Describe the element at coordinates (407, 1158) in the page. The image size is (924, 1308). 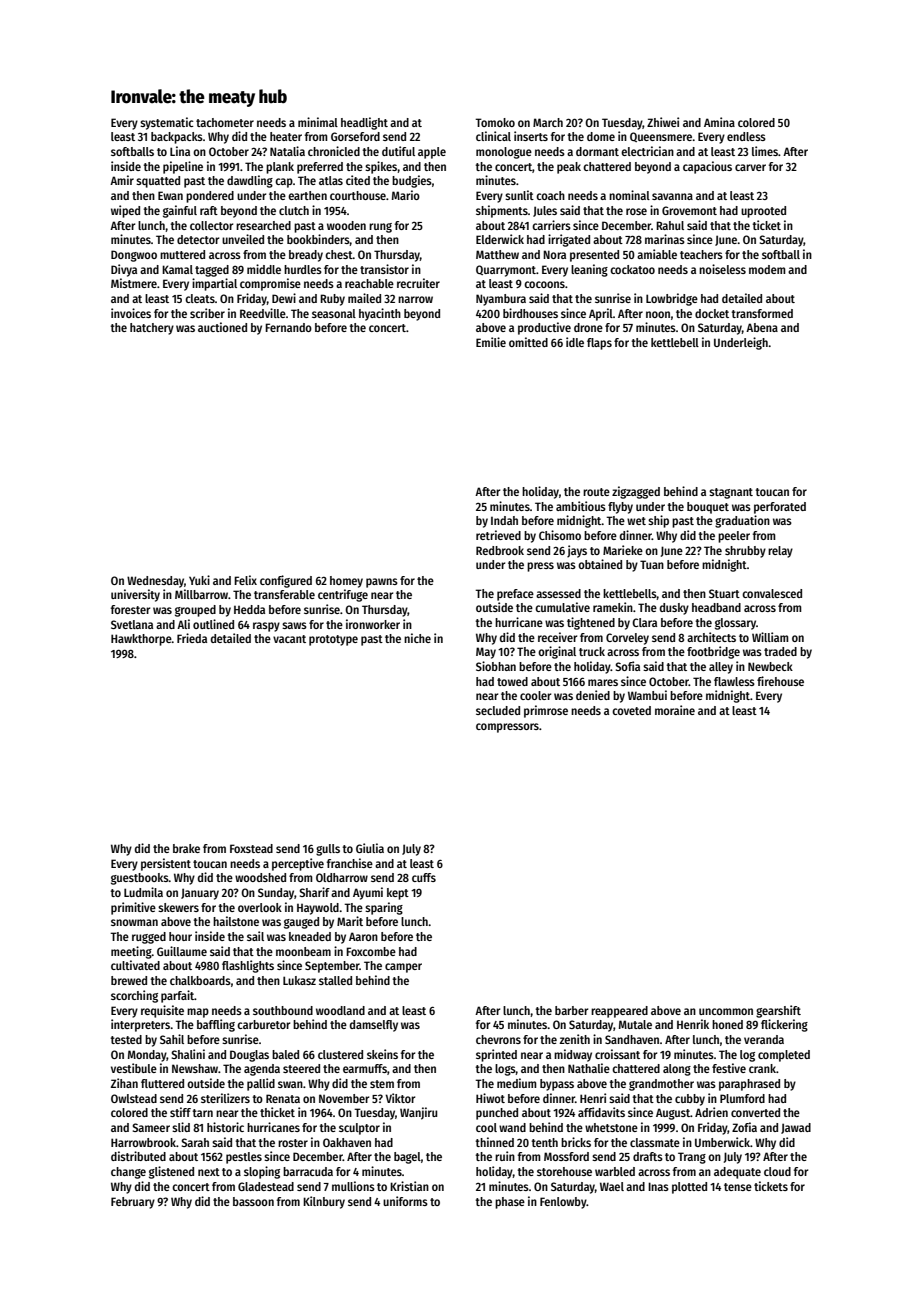
I see `bagel` at that location.
